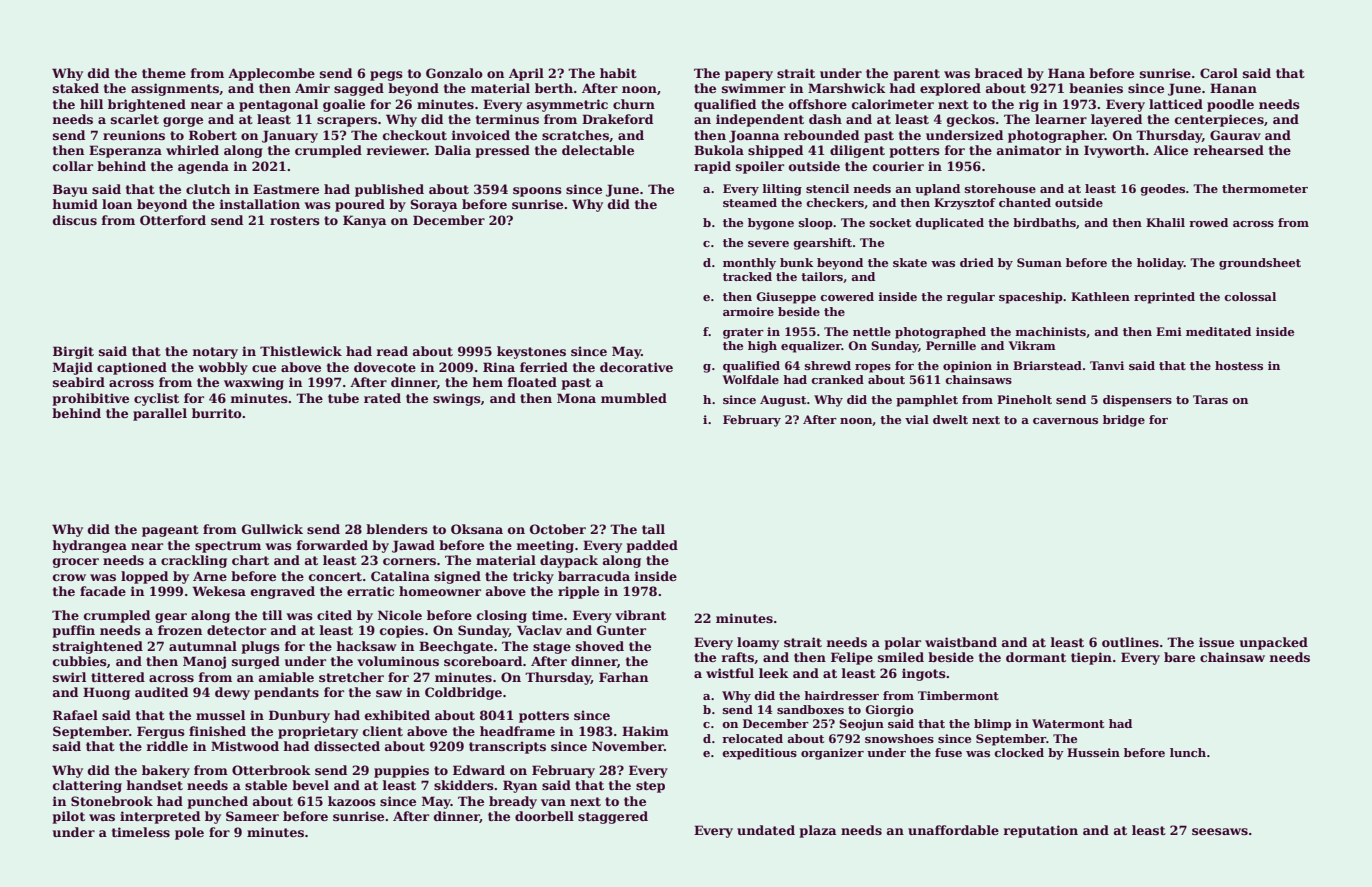 This screenshot has width=1372, height=887. Describe the element at coordinates (397, 529) in the screenshot. I see `blenders` at that location.
